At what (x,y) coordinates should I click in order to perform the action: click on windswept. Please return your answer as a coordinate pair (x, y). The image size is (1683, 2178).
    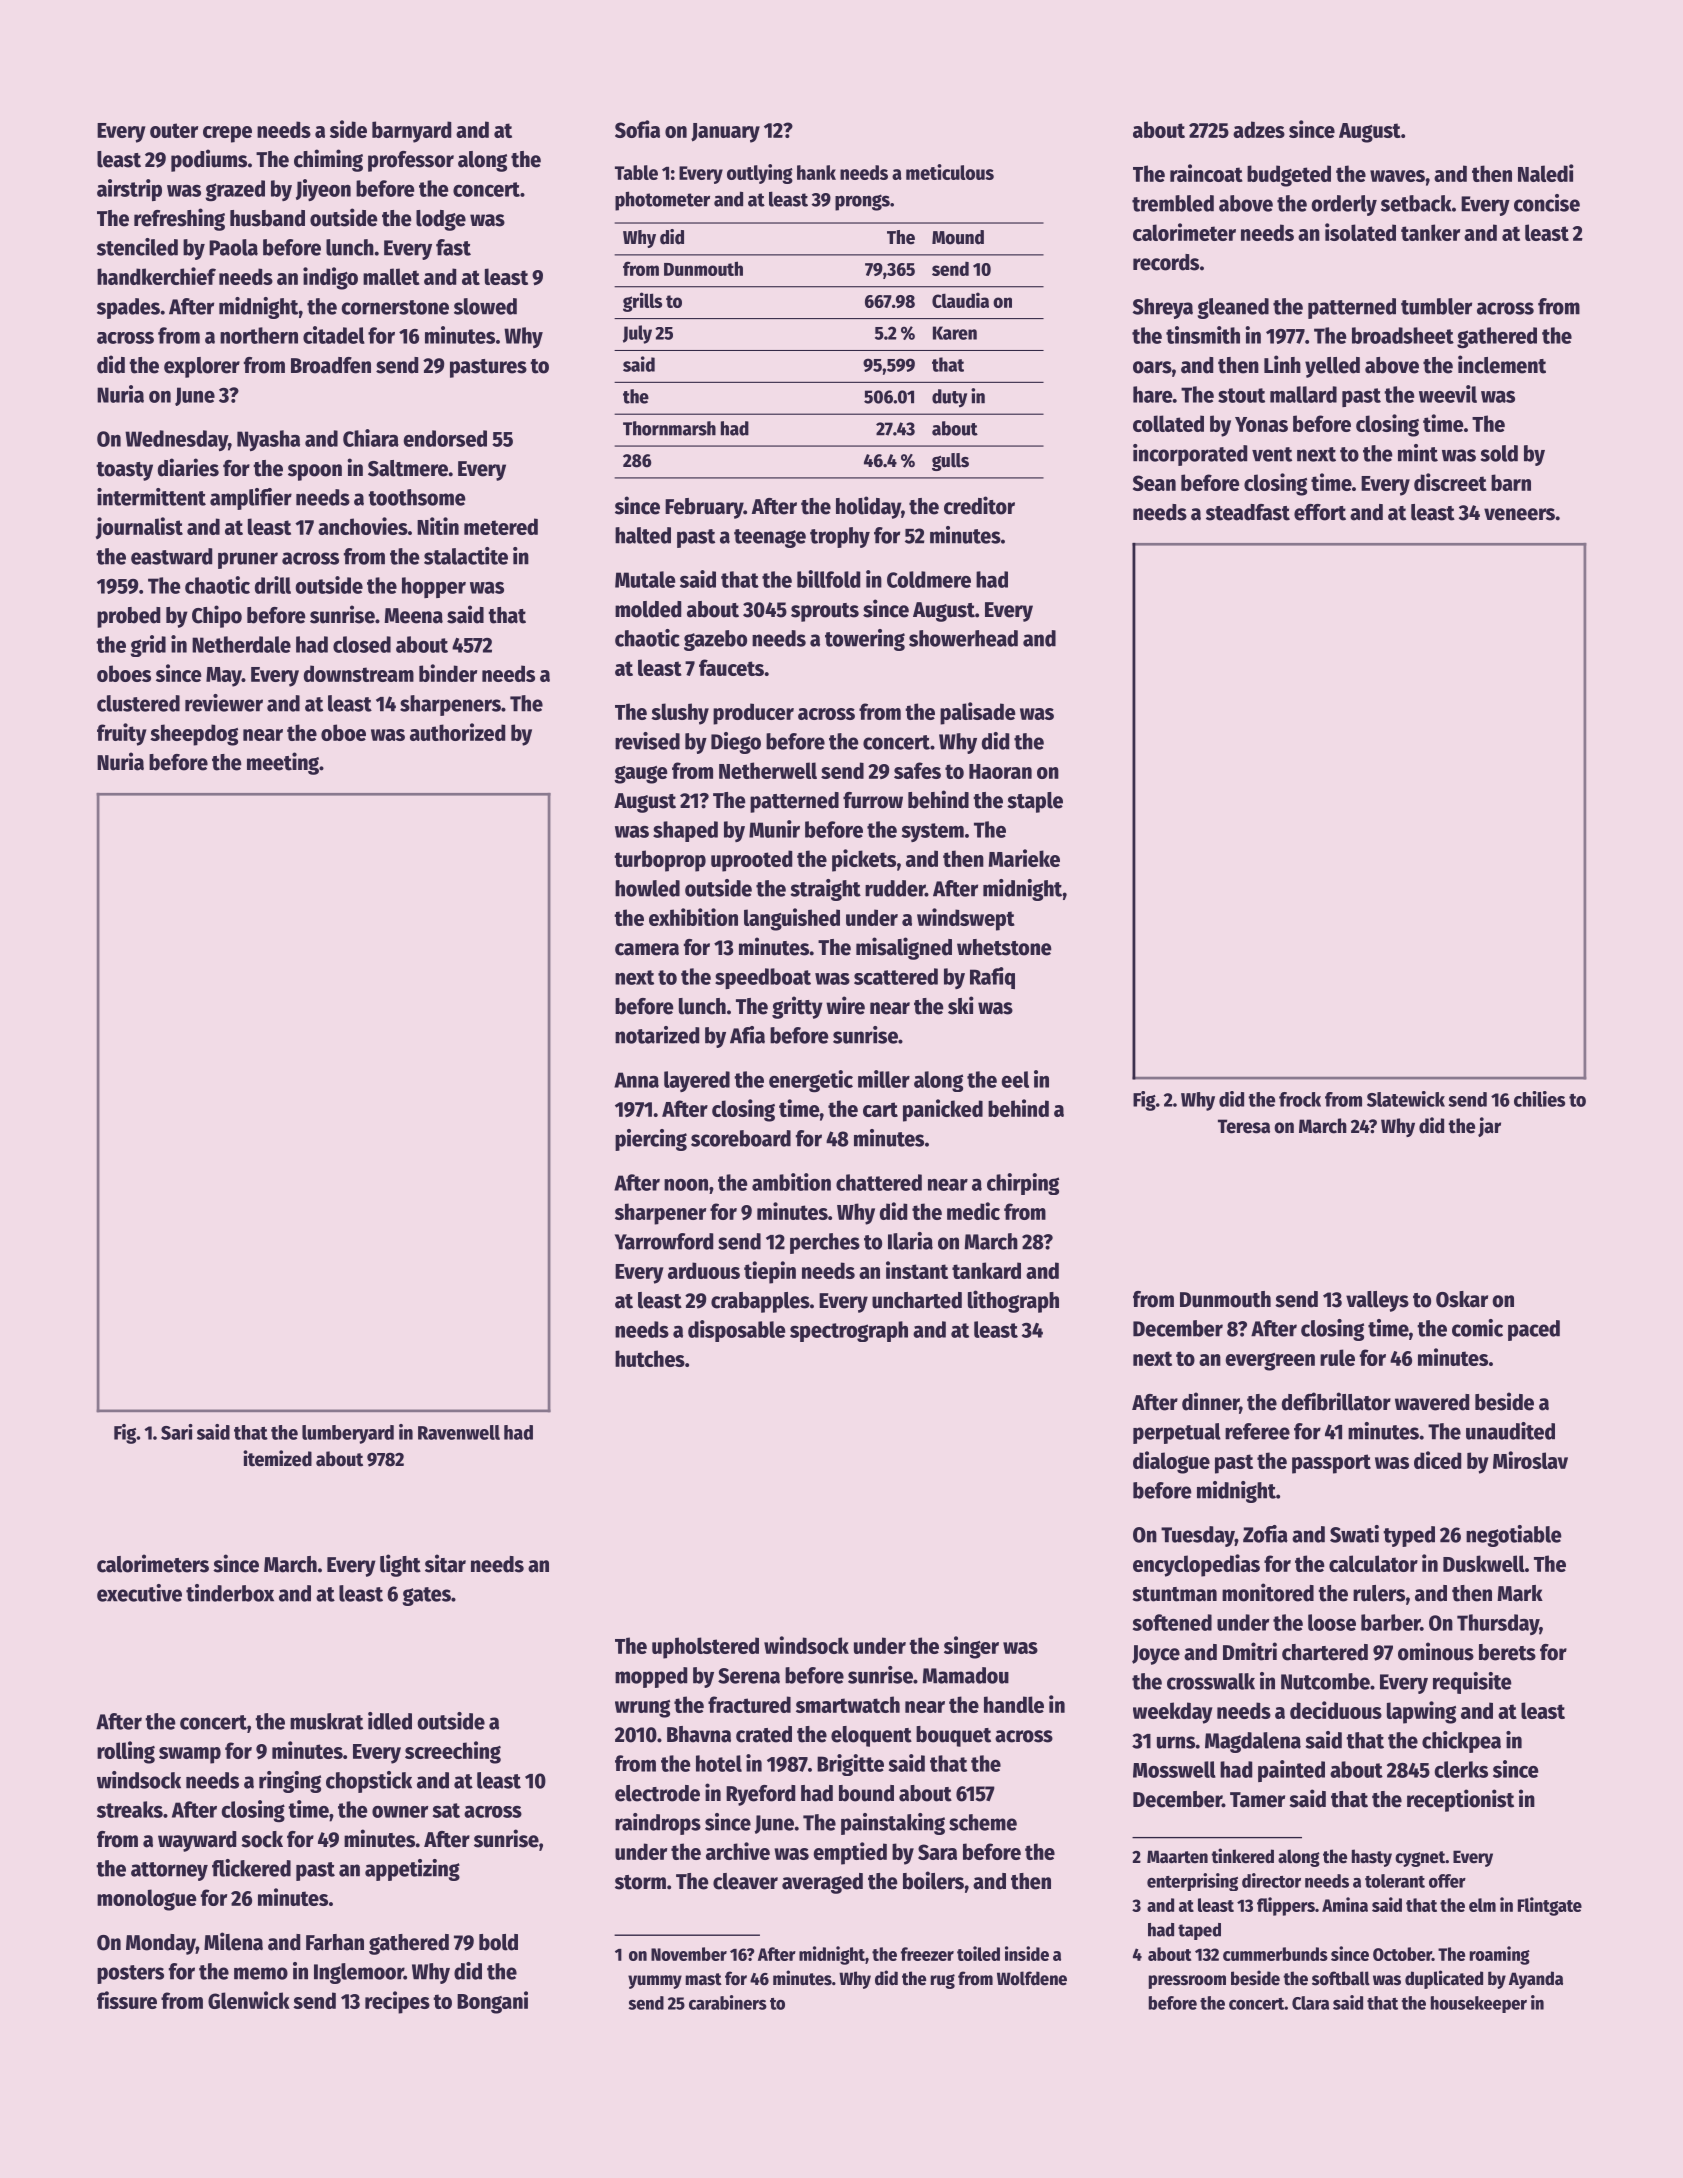
    Looking at the image, I should click on (966, 919).
